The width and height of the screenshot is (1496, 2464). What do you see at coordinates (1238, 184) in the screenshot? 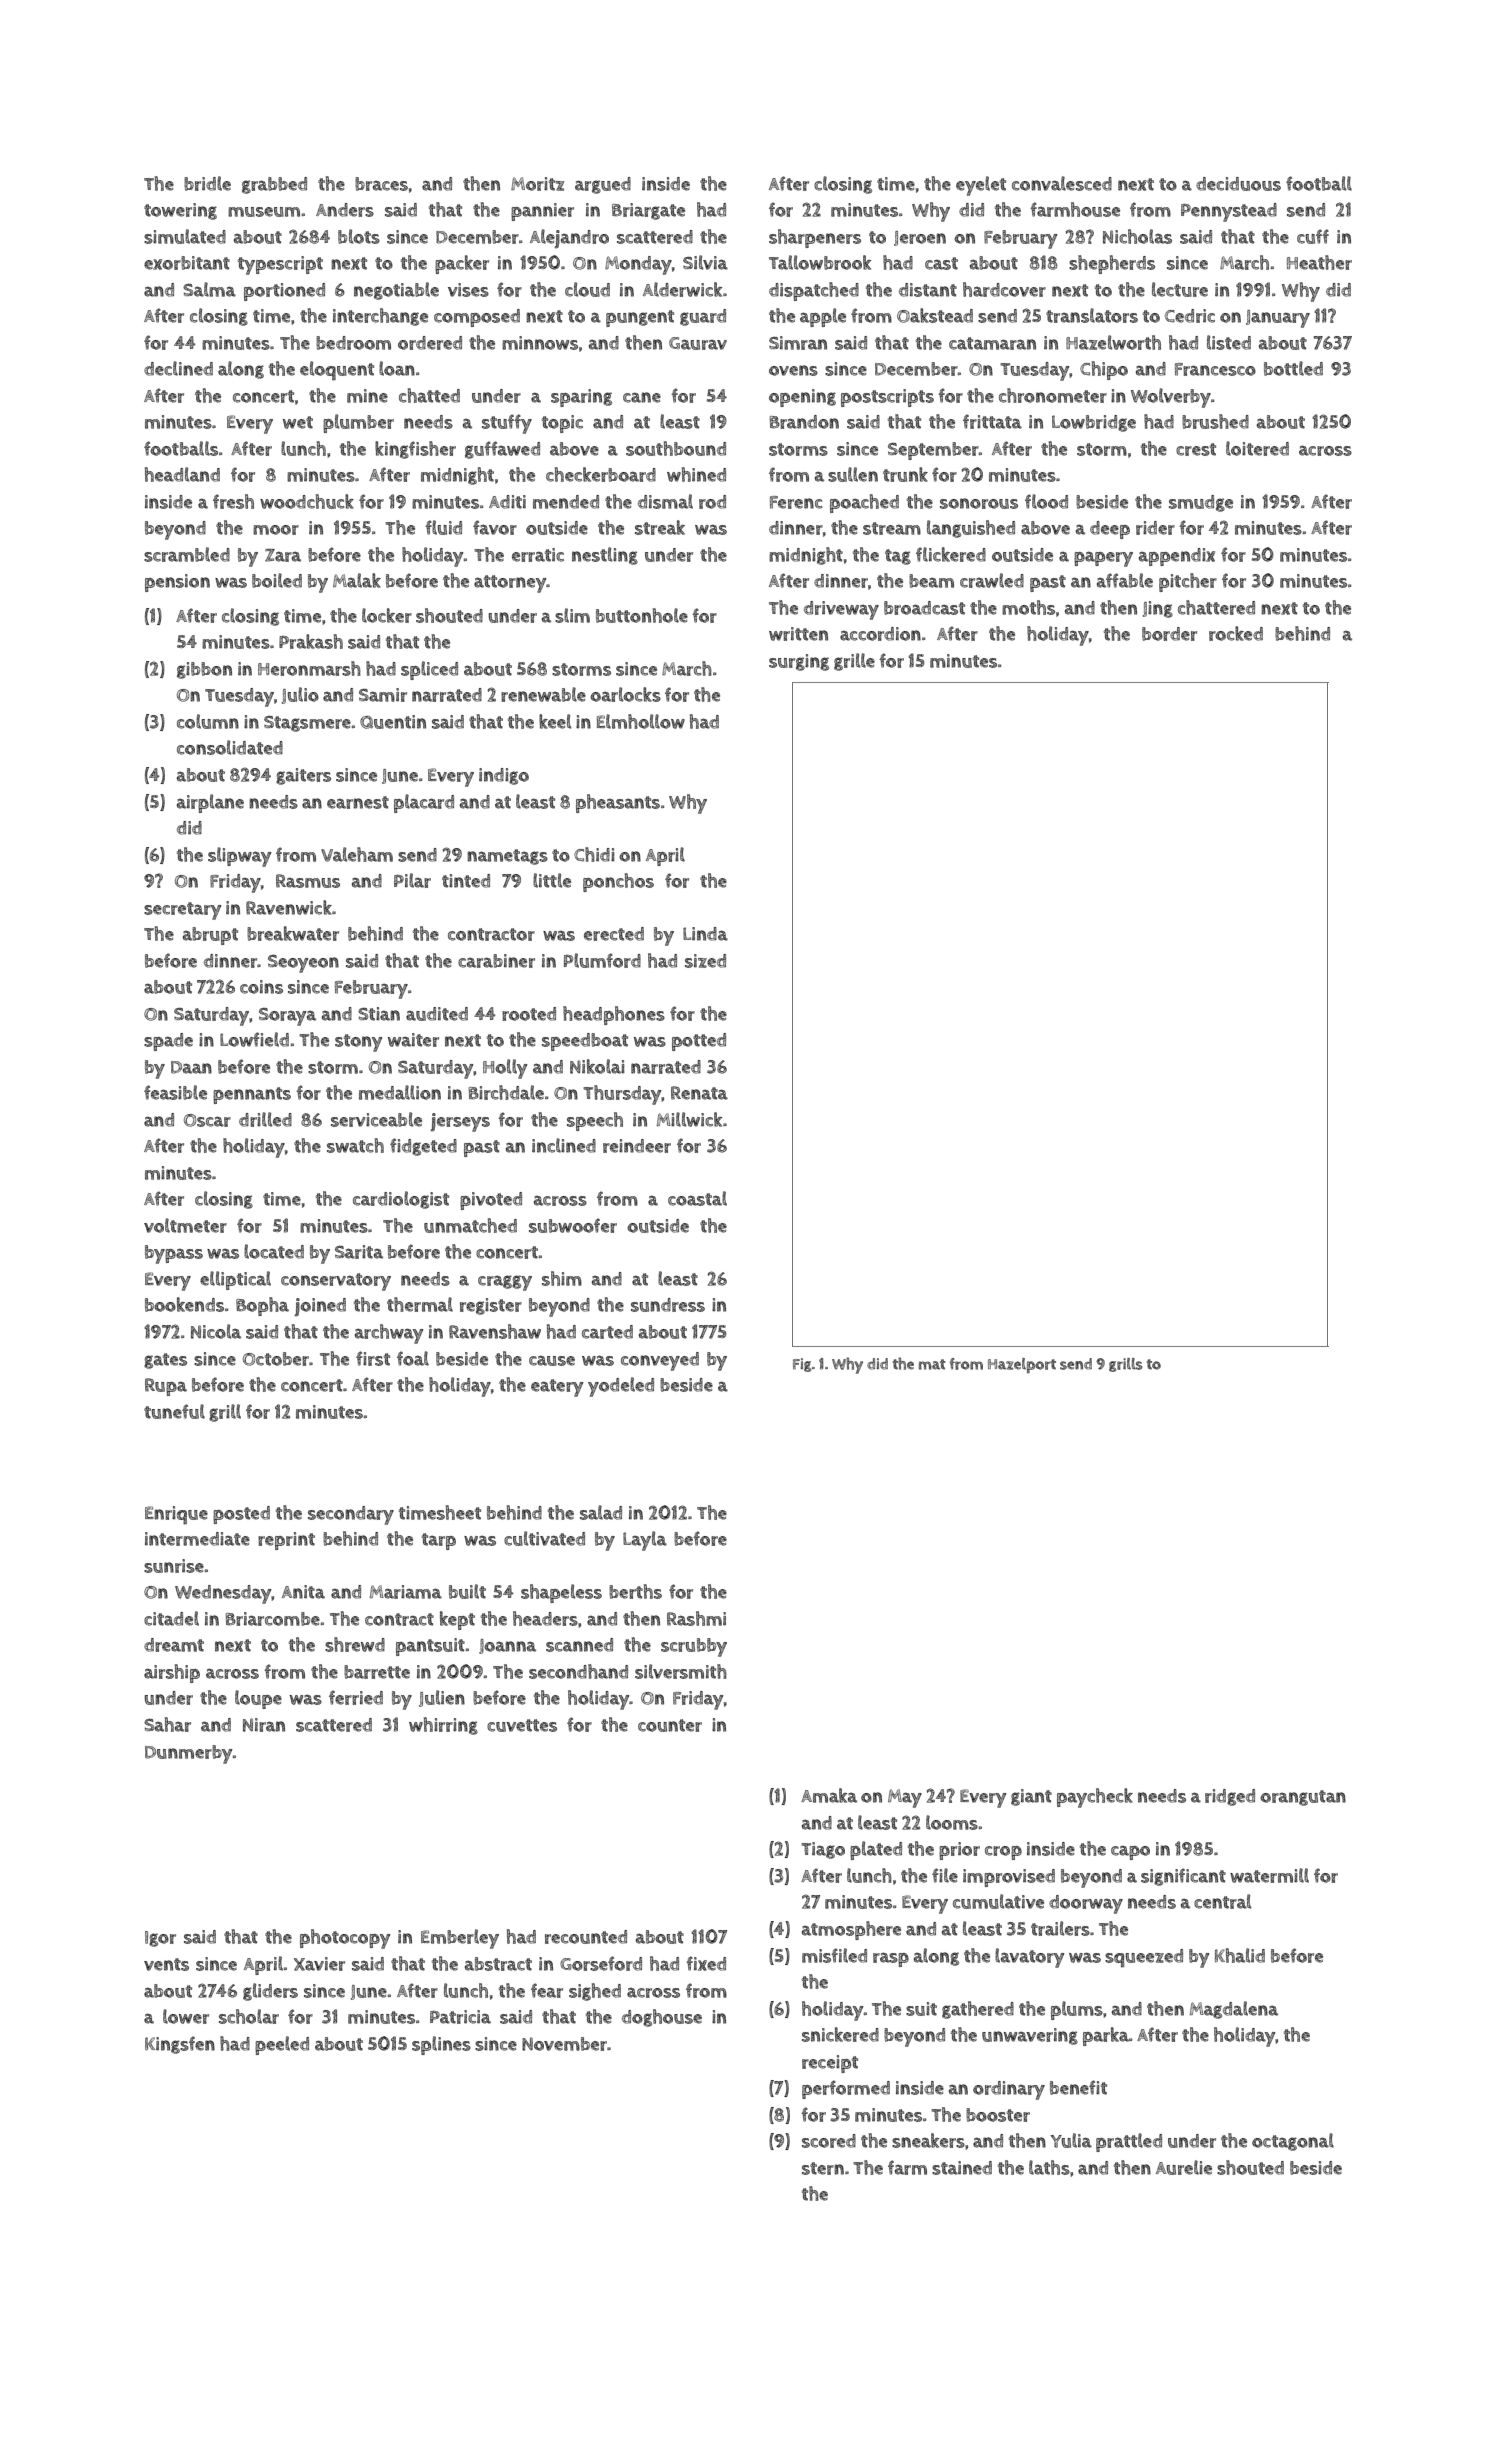
I see `deciduous` at bounding box center [1238, 184].
